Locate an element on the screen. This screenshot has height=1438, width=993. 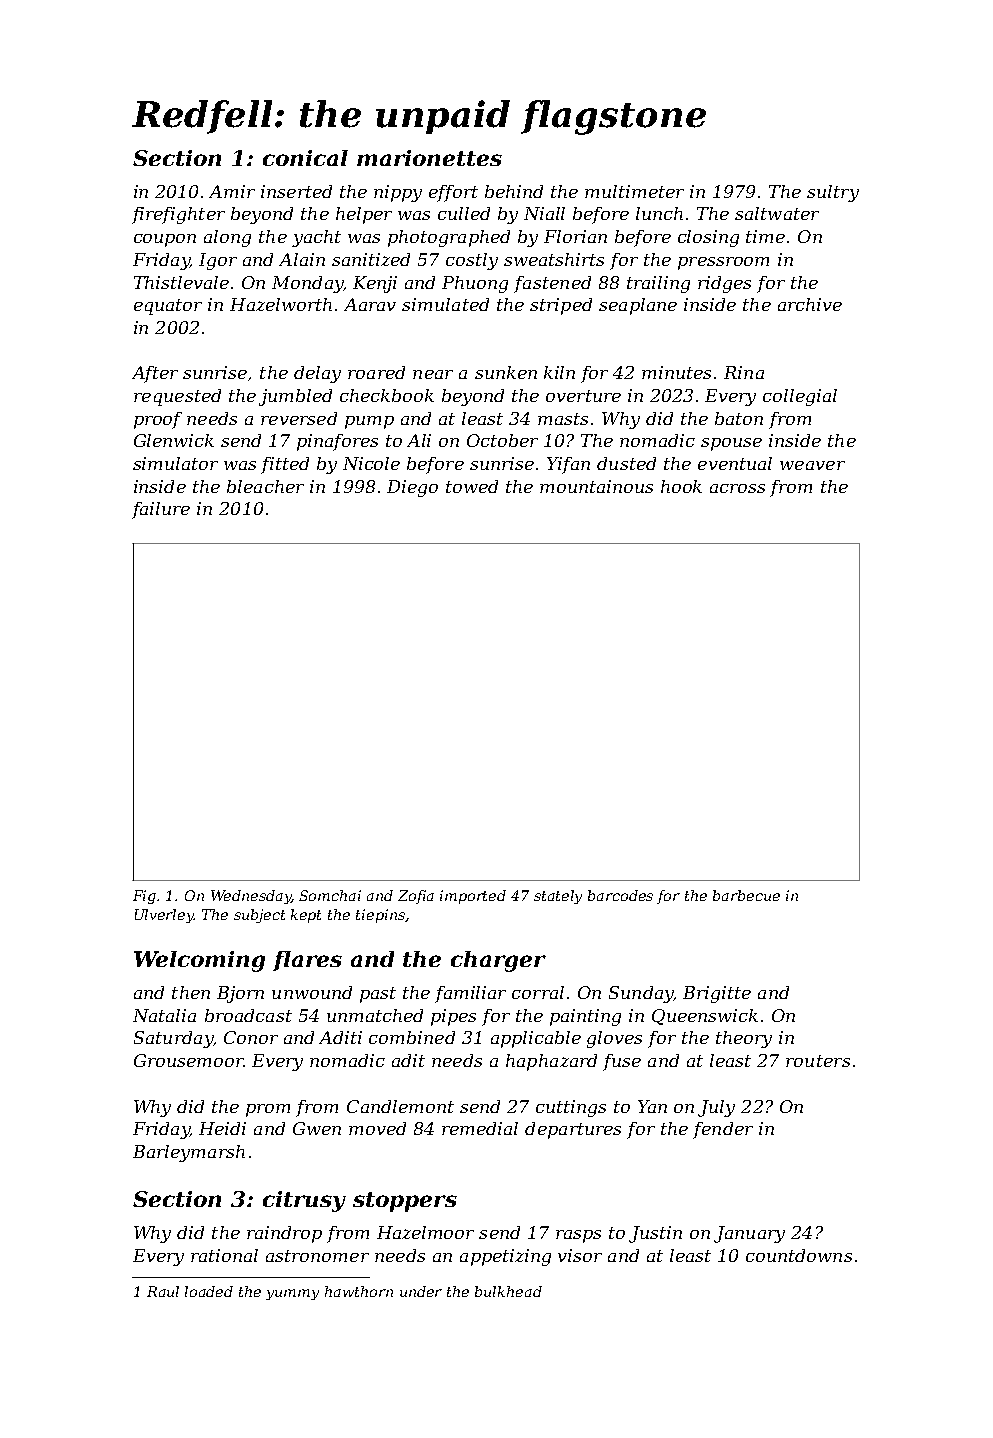
barbecue is located at coordinates (746, 895).
